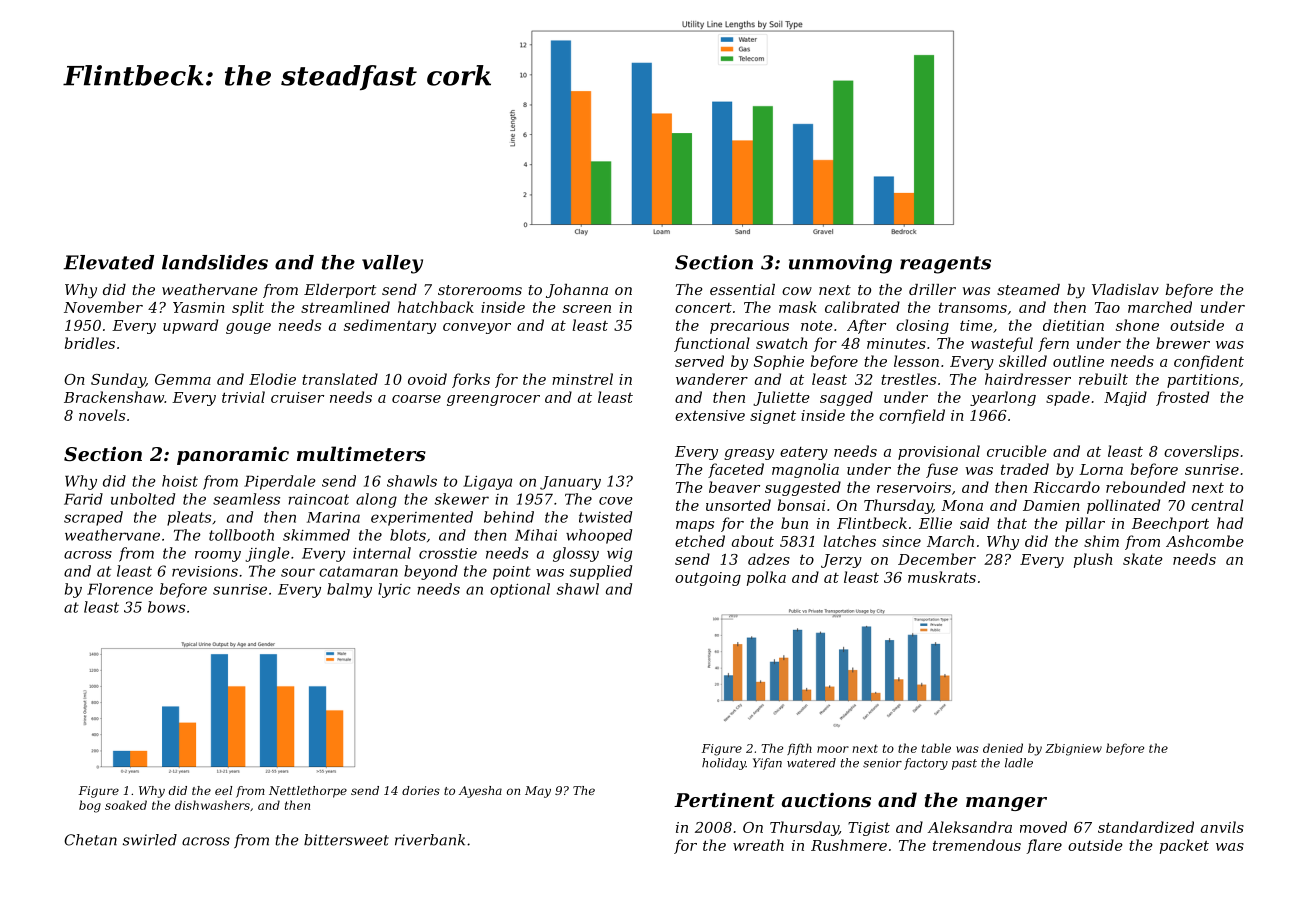 Image resolution: width=1308 pixels, height=924 pixels. I want to click on riverbank, so click(430, 840).
